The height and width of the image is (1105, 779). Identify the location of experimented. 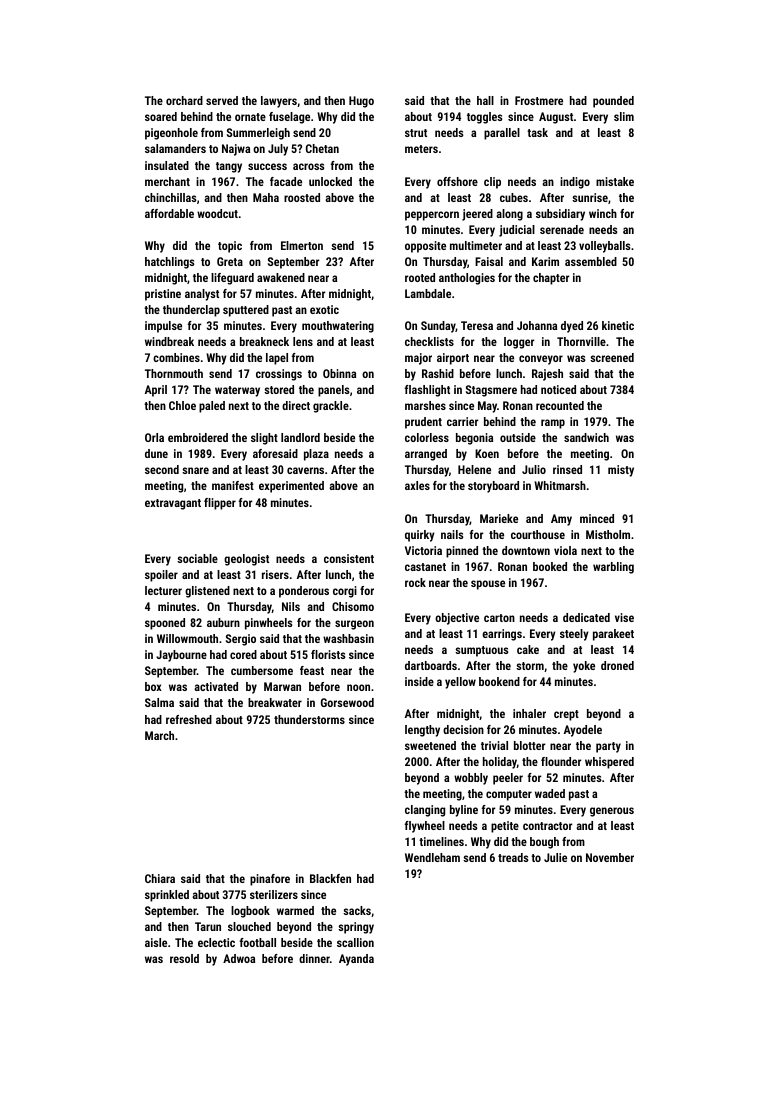
(291, 487).
